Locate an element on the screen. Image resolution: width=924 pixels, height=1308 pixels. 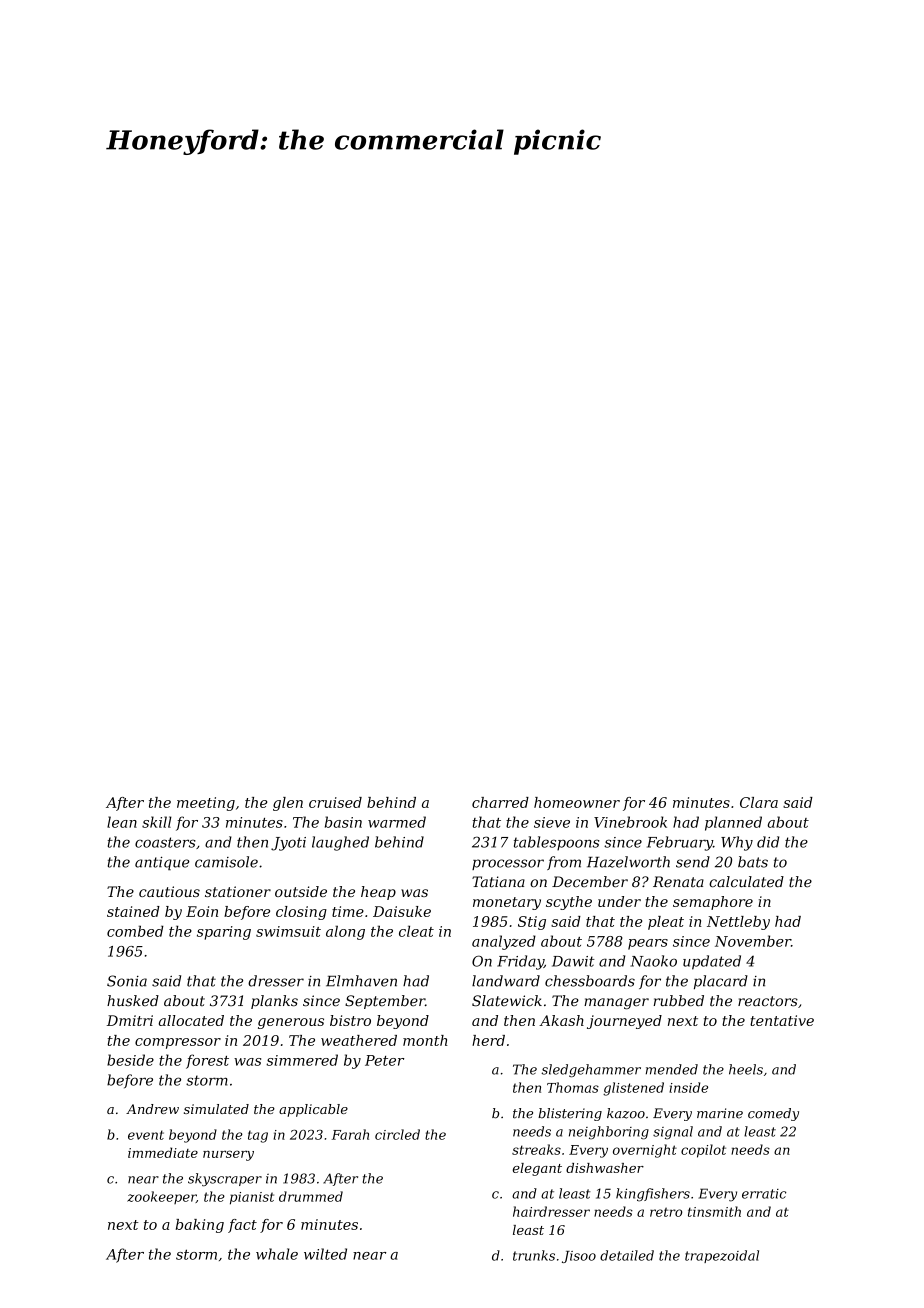
Renata is located at coordinates (678, 882).
